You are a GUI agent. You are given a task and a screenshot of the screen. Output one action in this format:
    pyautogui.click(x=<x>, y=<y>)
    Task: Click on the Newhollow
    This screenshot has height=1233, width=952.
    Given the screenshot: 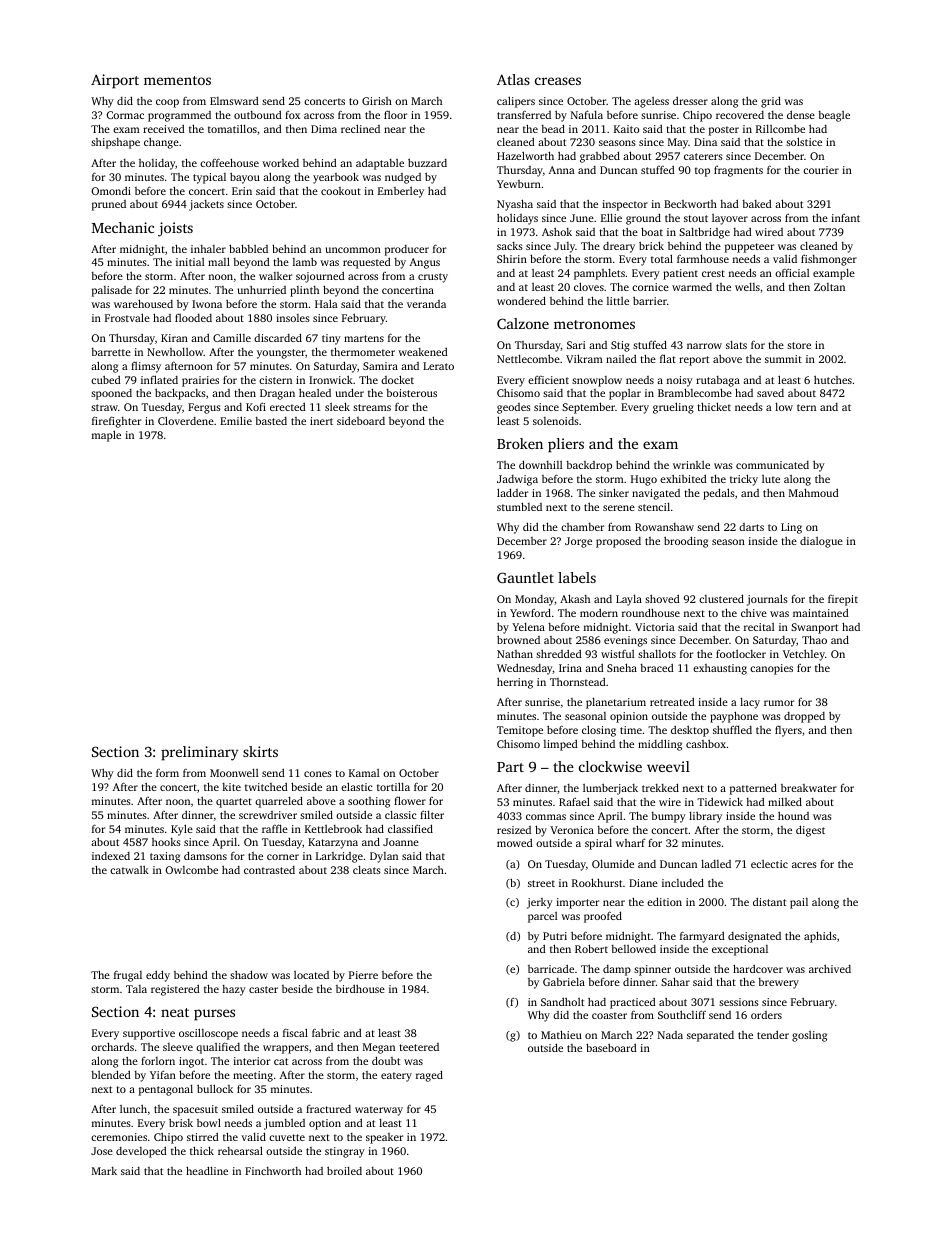 What is the action you would take?
    pyautogui.click(x=175, y=352)
